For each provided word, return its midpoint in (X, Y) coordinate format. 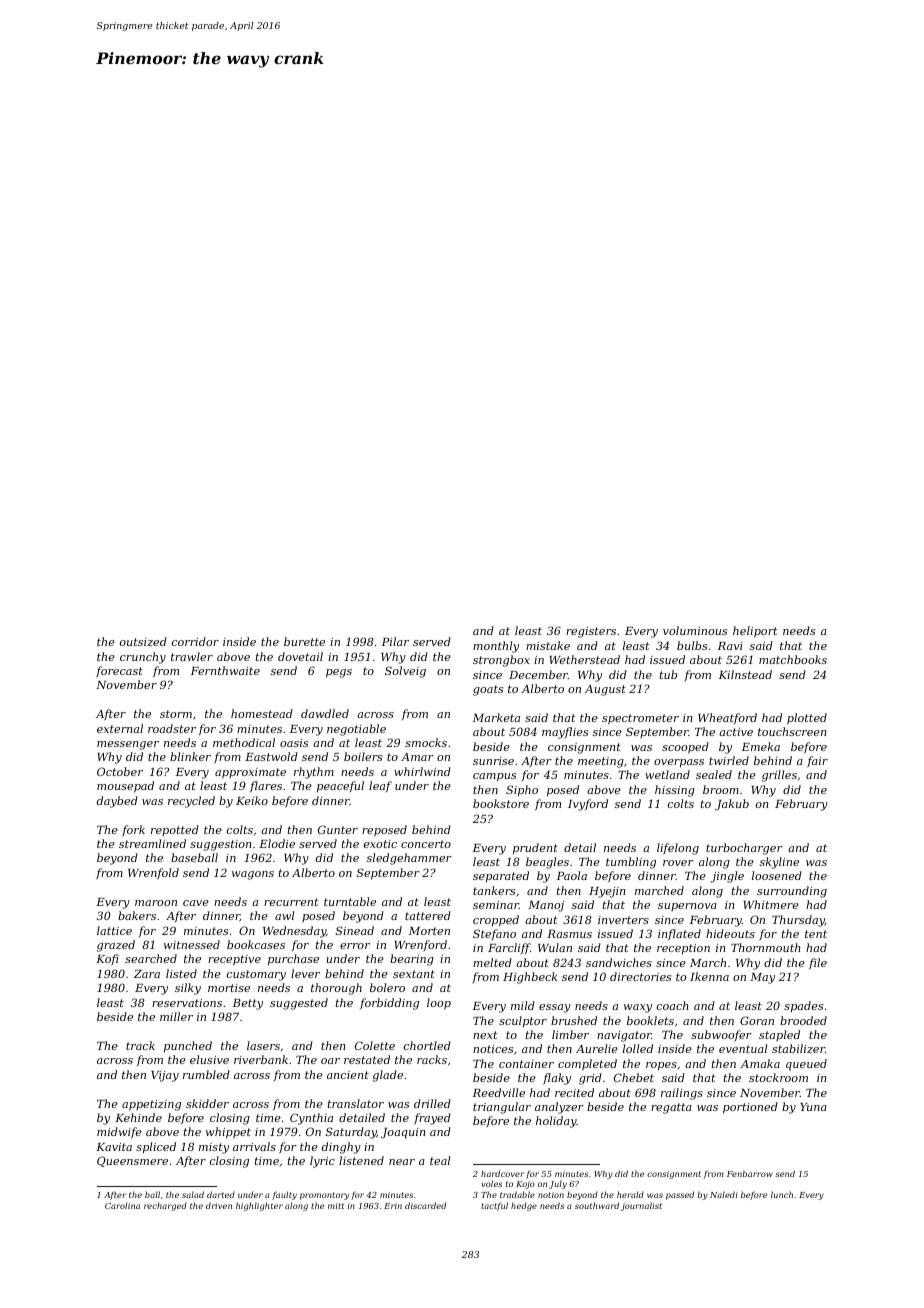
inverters (623, 920)
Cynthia (311, 1119)
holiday (556, 1122)
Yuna (813, 1107)
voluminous (695, 630)
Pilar (395, 641)
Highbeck (530, 978)
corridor (195, 641)
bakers (137, 915)
